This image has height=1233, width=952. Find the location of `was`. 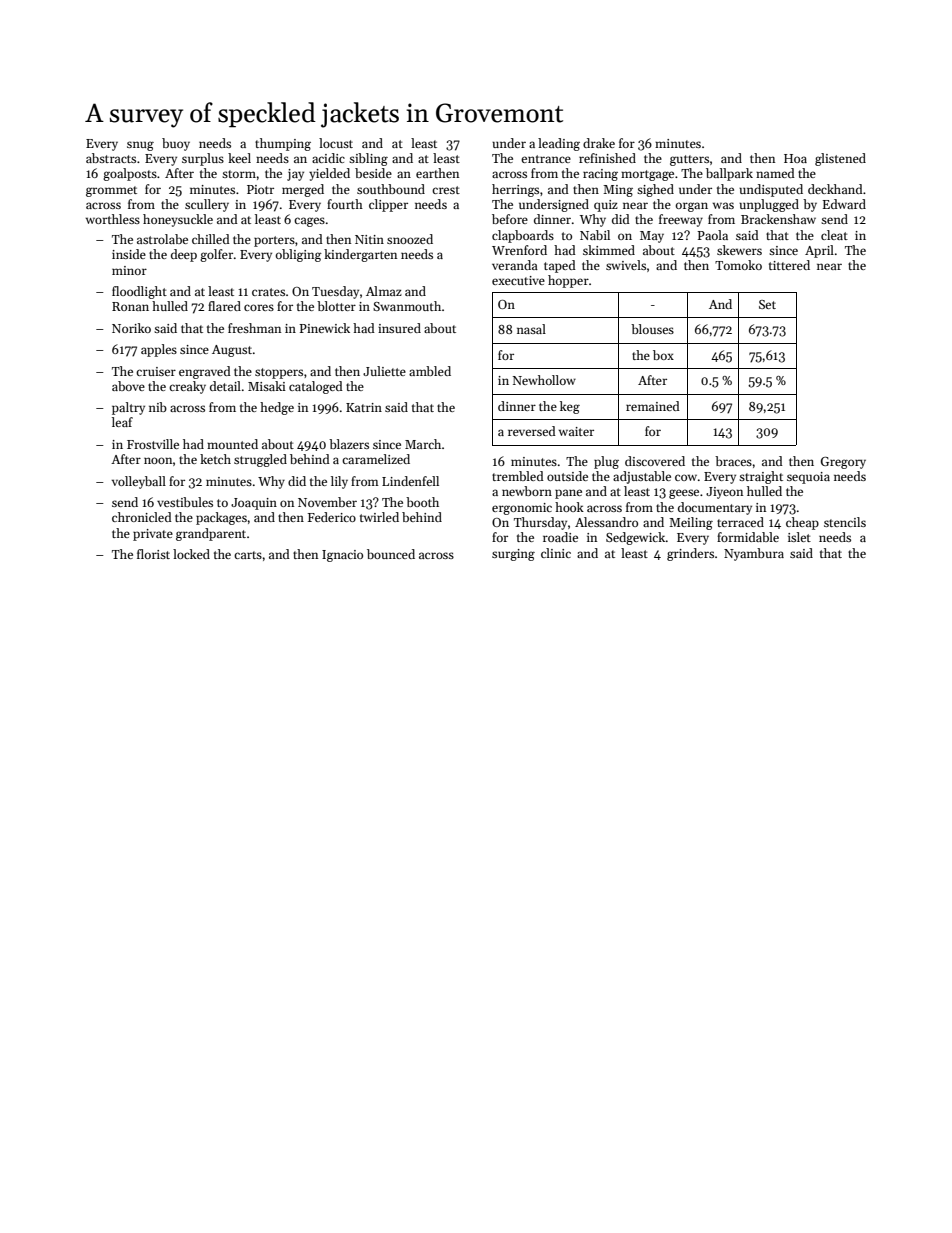

was is located at coordinates (723, 205).
